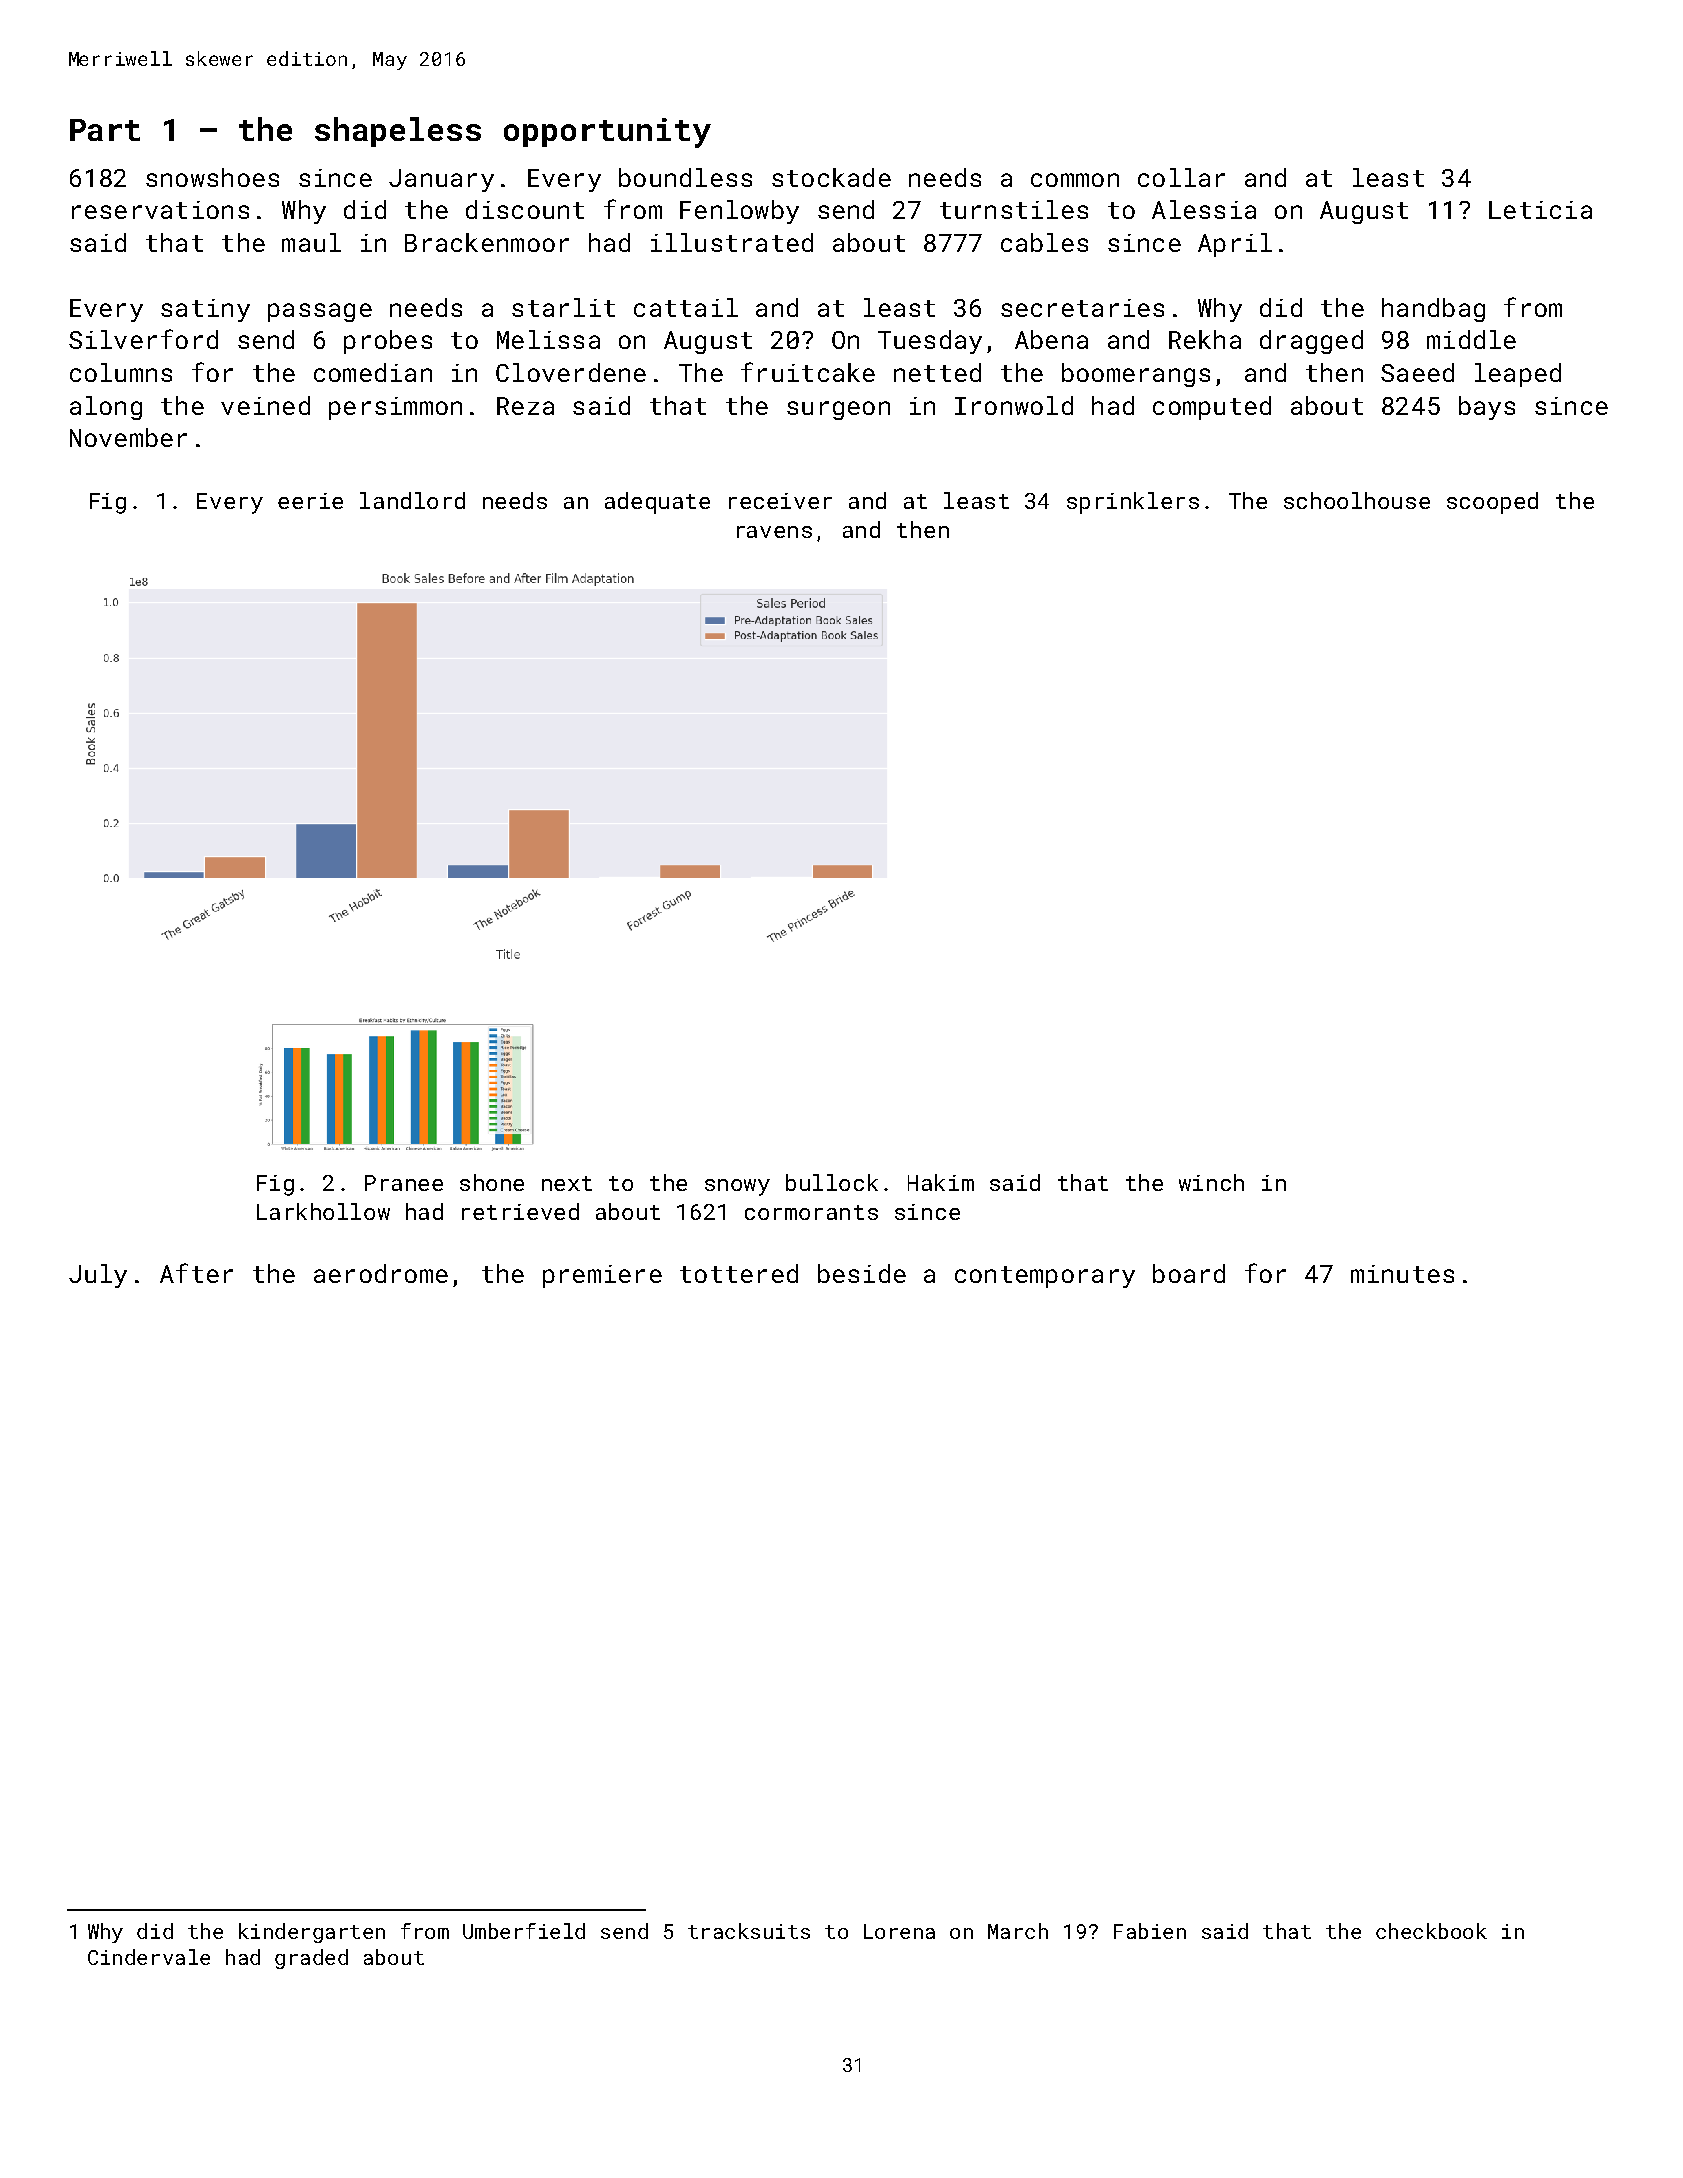 The height and width of the document is (2178, 1683). I want to click on Cindervale, so click(149, 1957).
